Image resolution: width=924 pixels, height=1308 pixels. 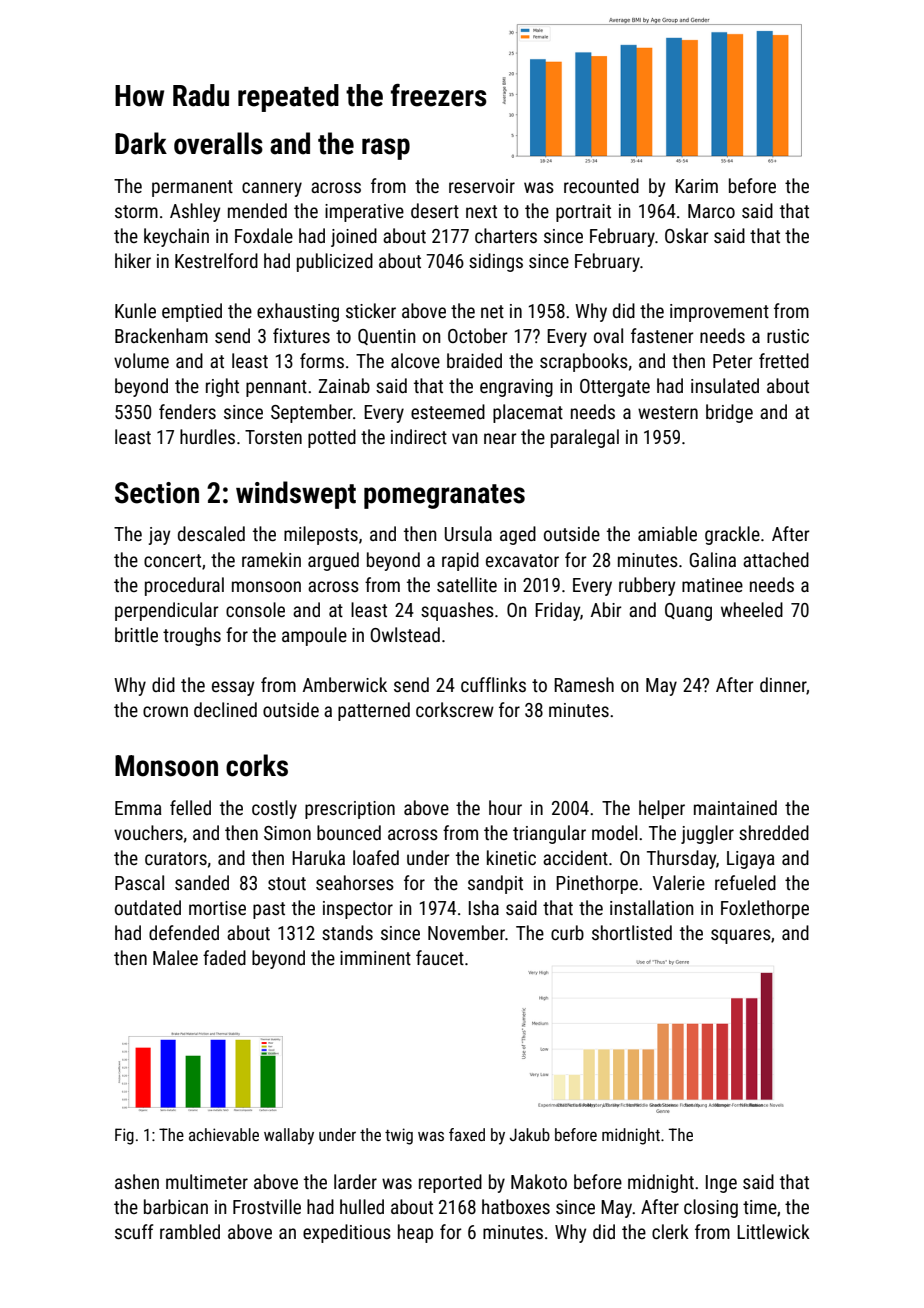 I want to click on brittle, so click(x=136, y=634).
